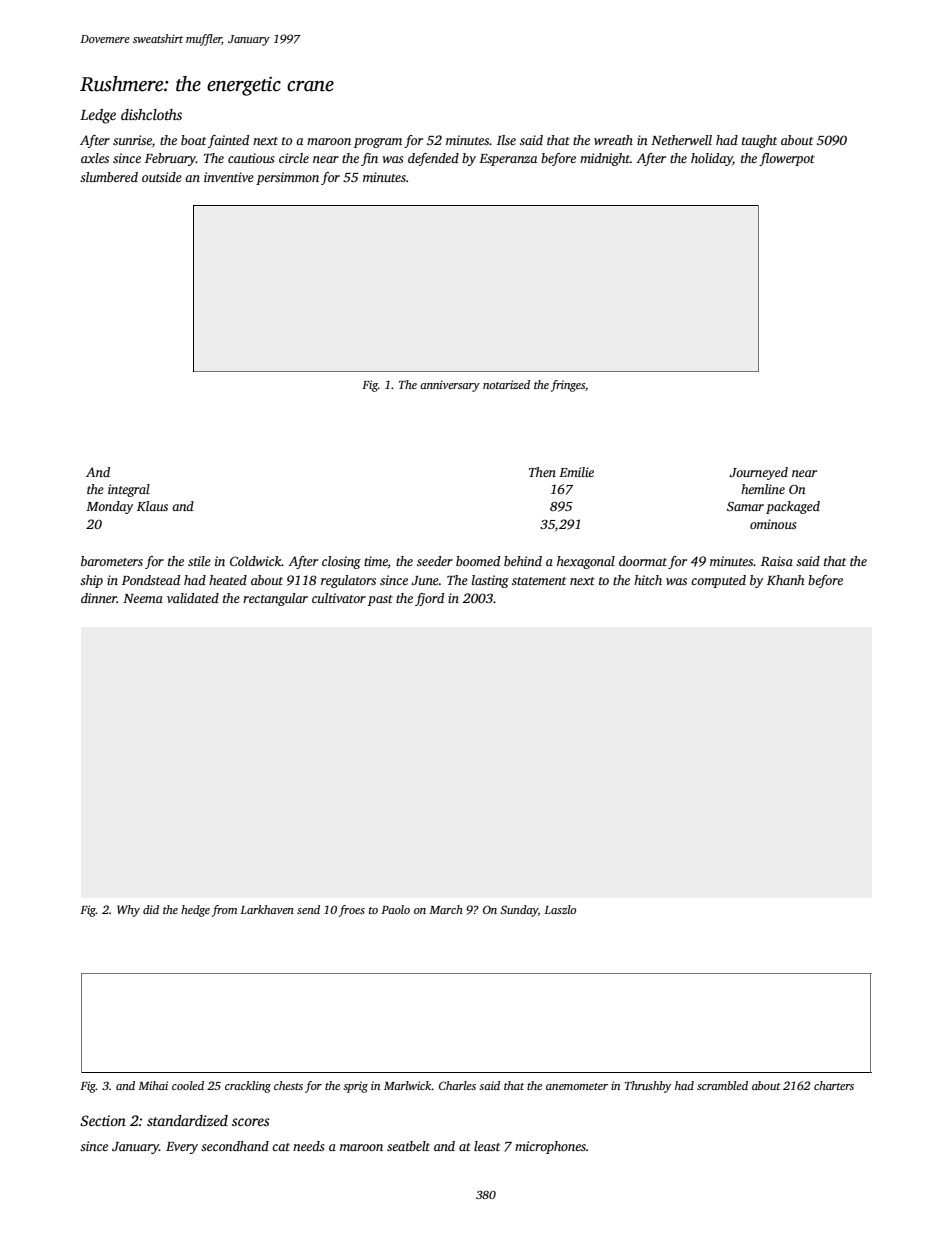 This screenshot has height=1233, width=952. I want to click on seatbelt, so click(408, 1146).
